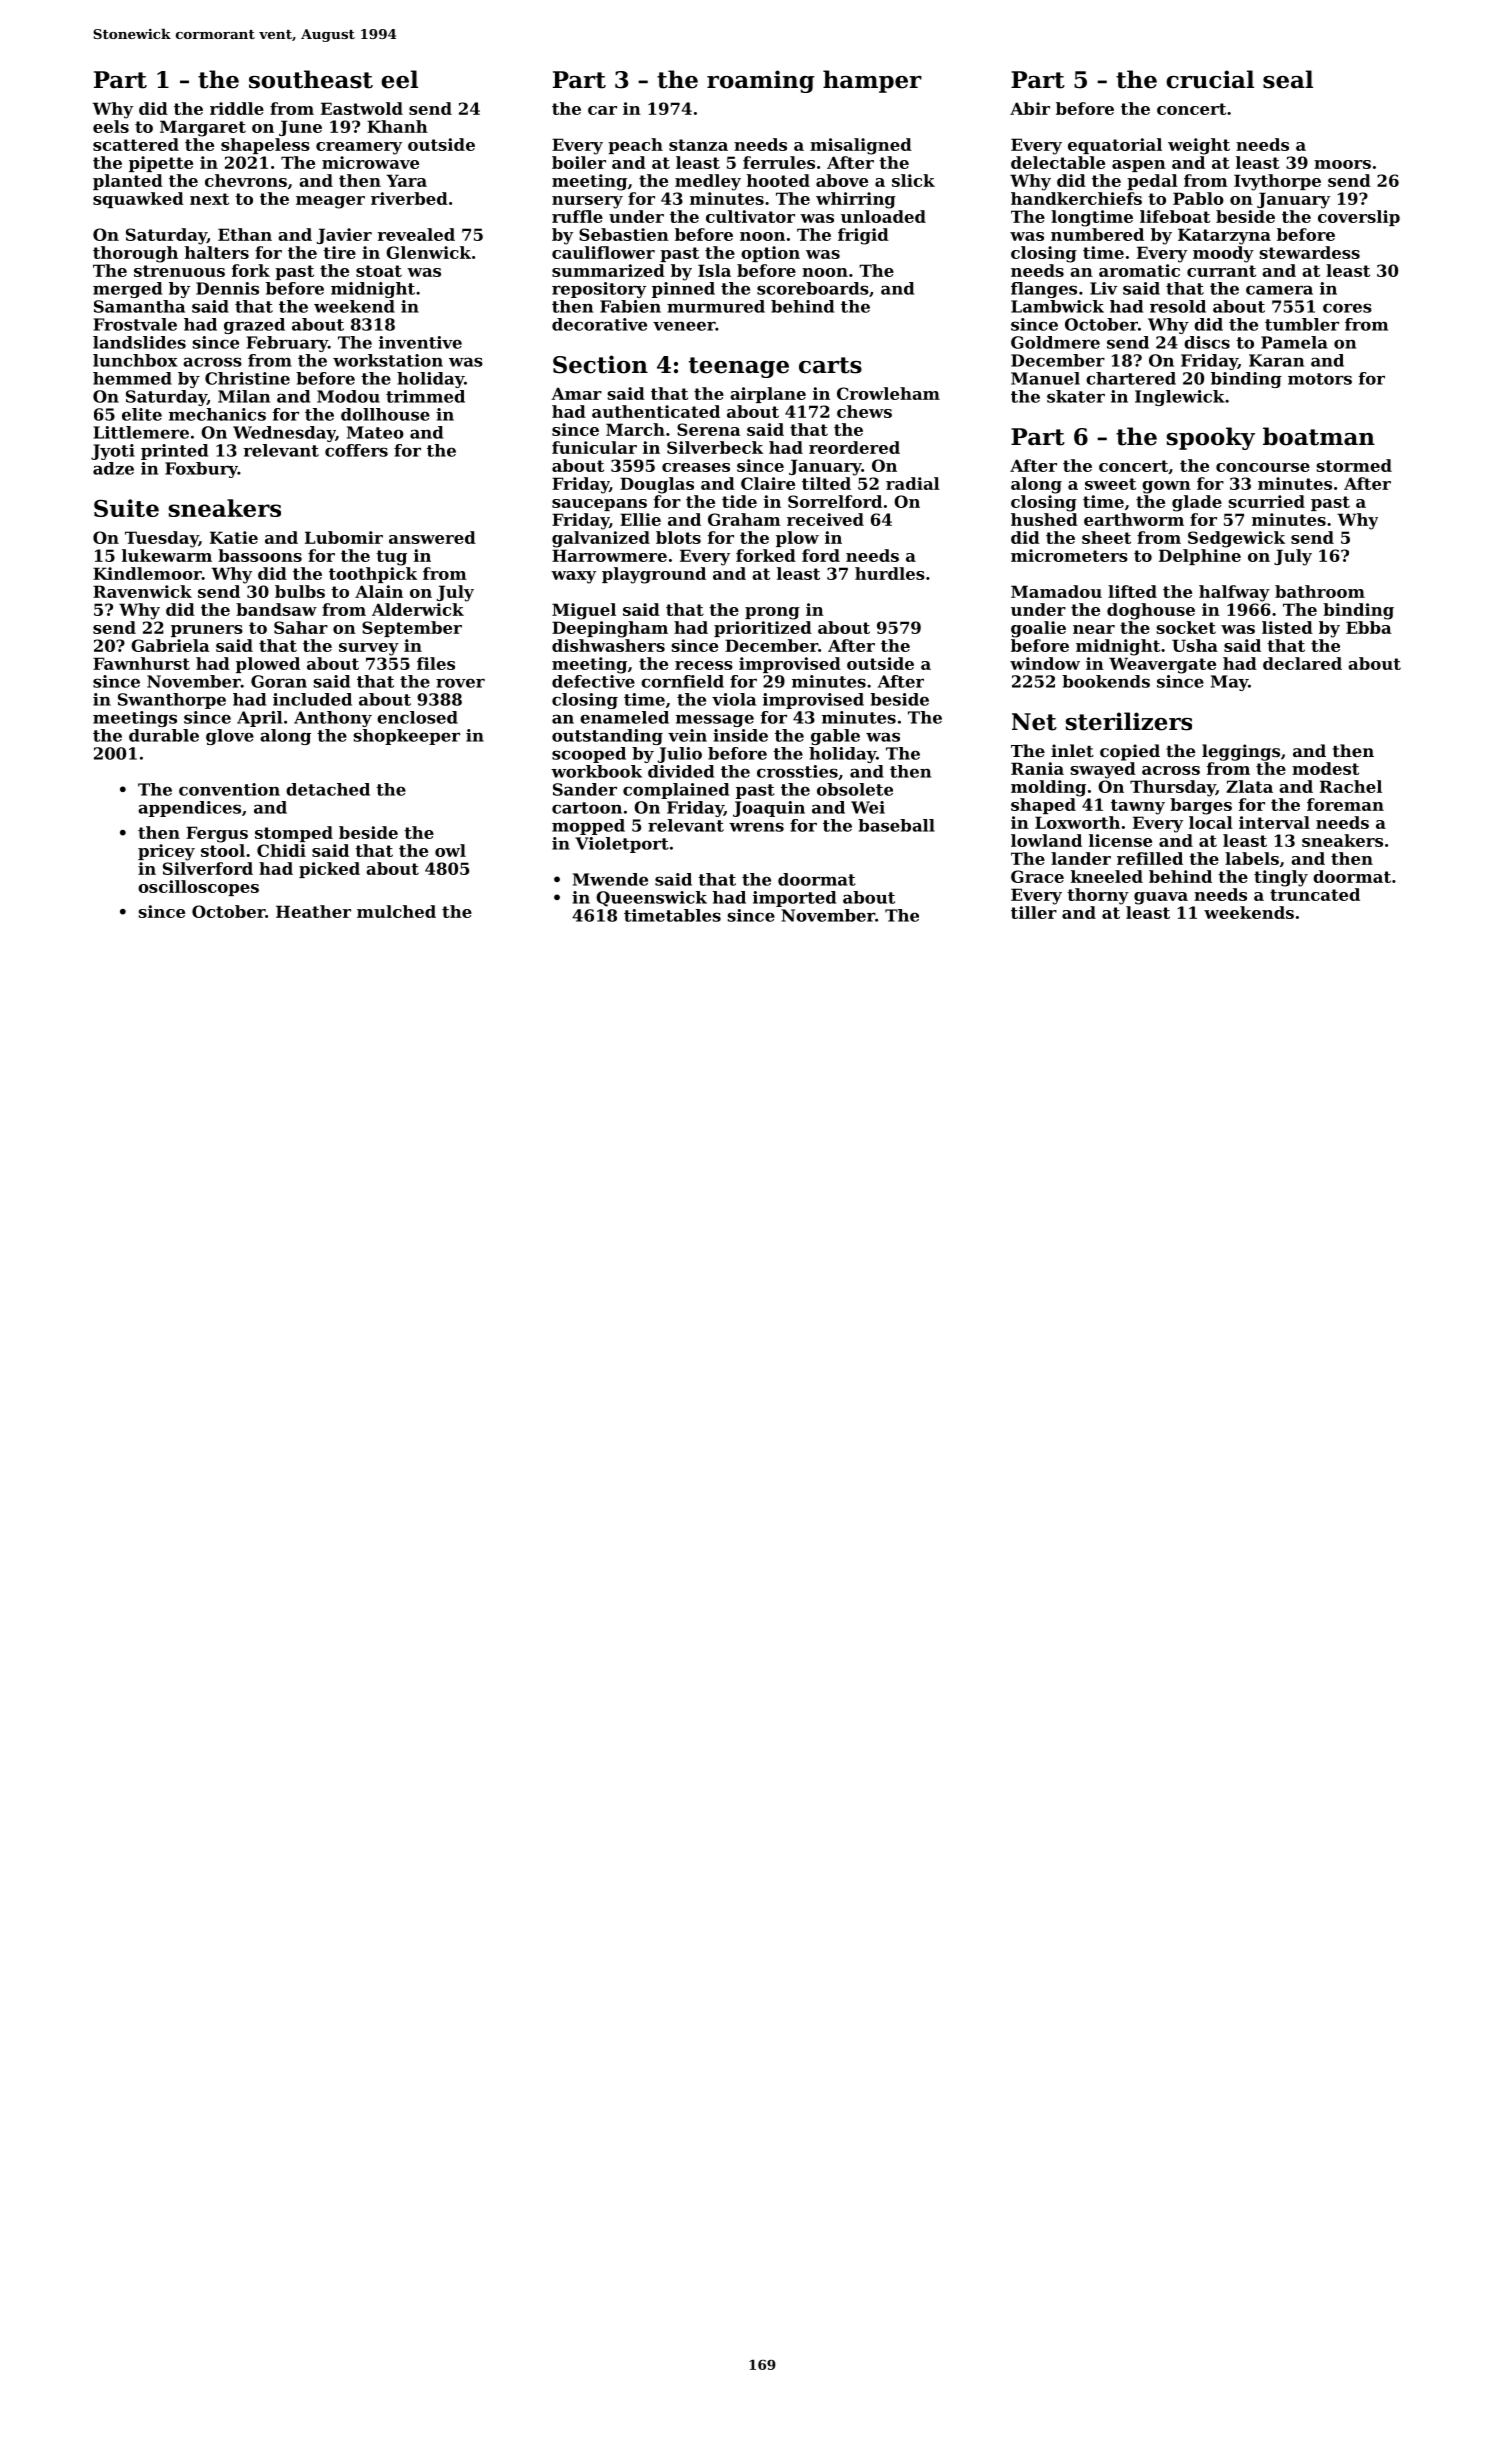 This page has height=2464, width=1496. Describe the element at coordinates (1044, 290) in the page. I see `flanges` at that location.
